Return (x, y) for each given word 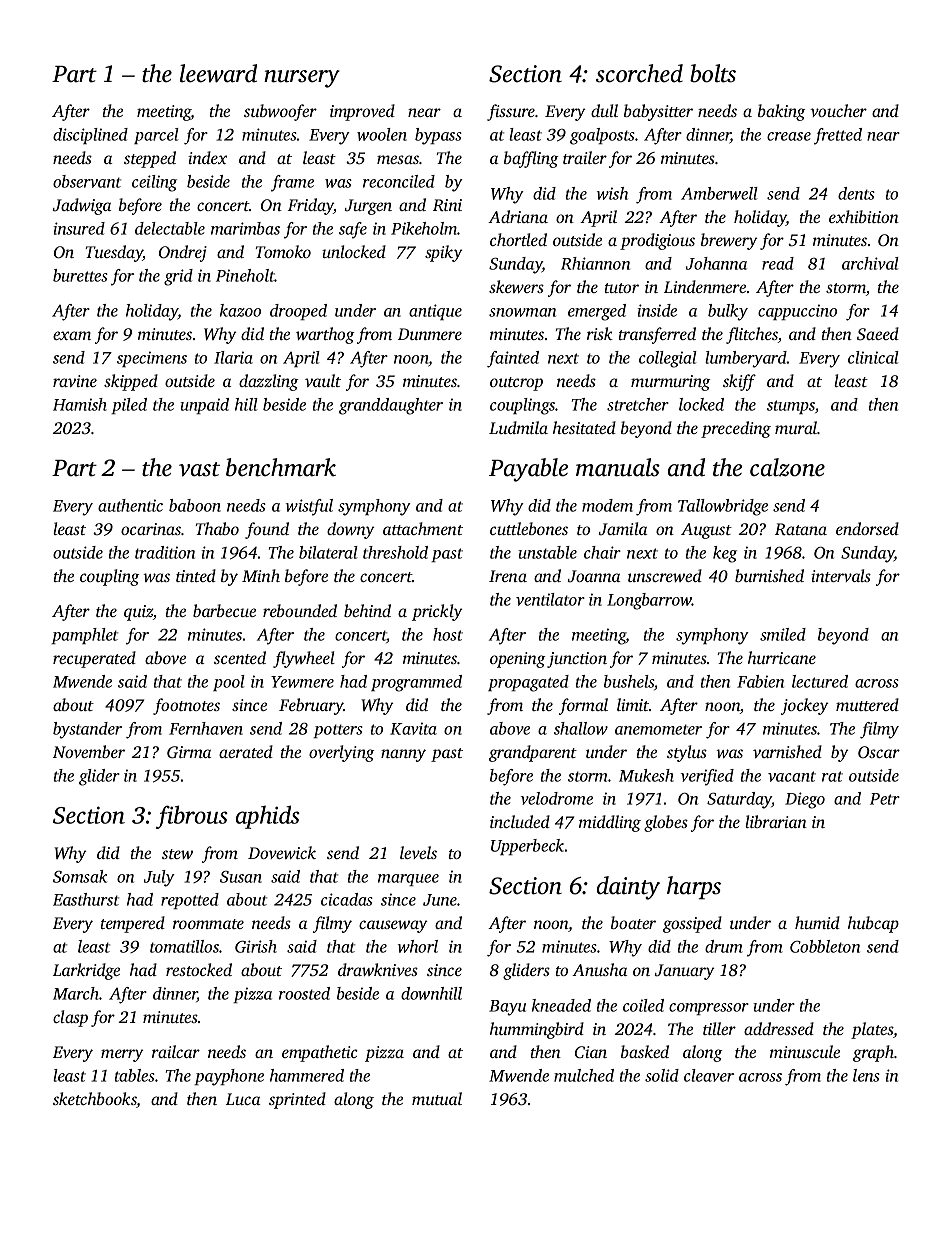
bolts (713, 73)
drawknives (378, 969)
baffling (531, 159)
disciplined (90, 136)
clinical (873, 357)
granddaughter (391, 406)
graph (873, 1053)
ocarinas (151, 529)
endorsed (867, 528)
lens (866, 1075)
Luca (243, 1099)
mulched (584, 1075)
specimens (152, 359)
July (159, 878)
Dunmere (430, 334)
